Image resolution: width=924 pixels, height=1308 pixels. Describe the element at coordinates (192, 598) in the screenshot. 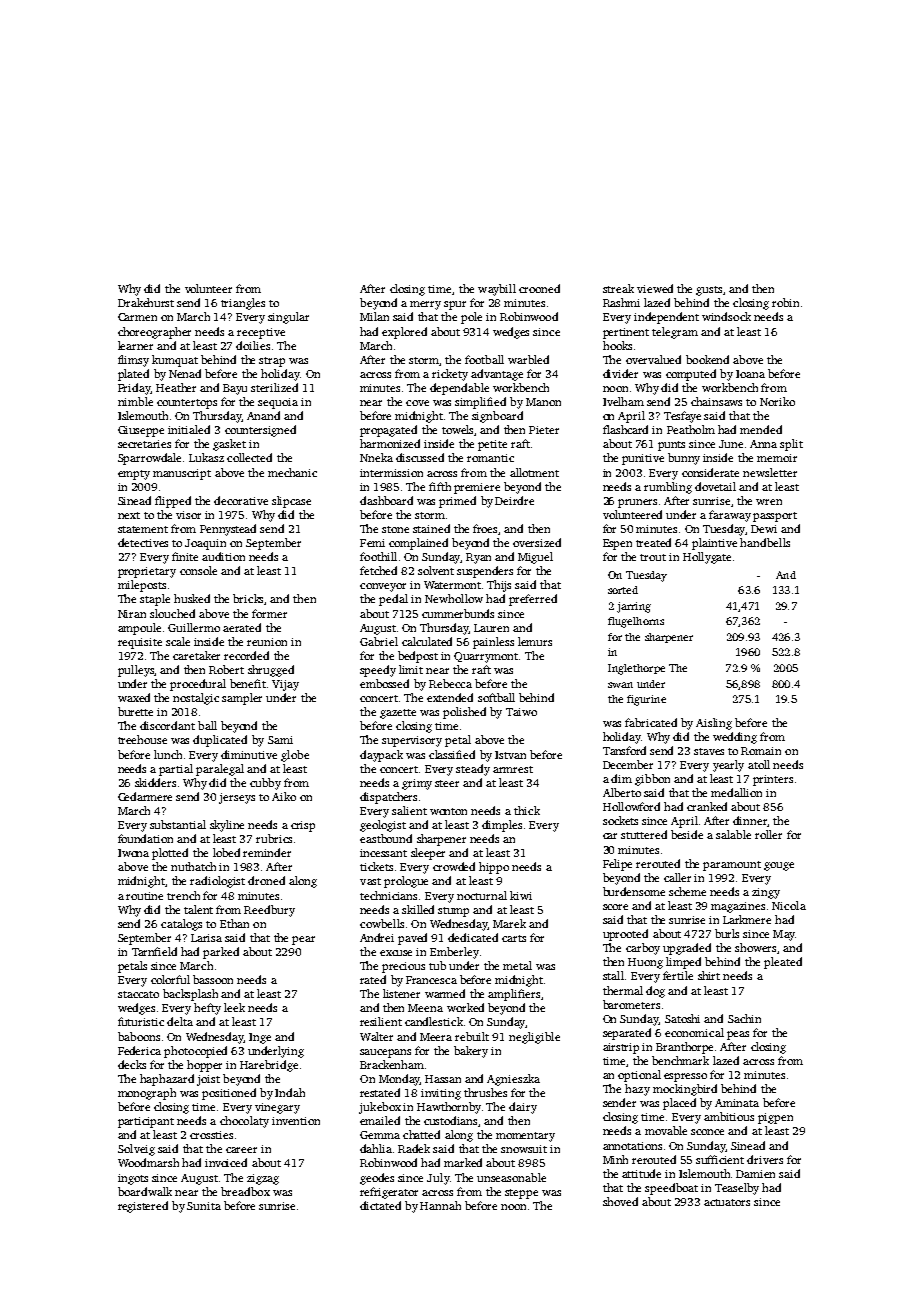

I see `husked` at that location.
